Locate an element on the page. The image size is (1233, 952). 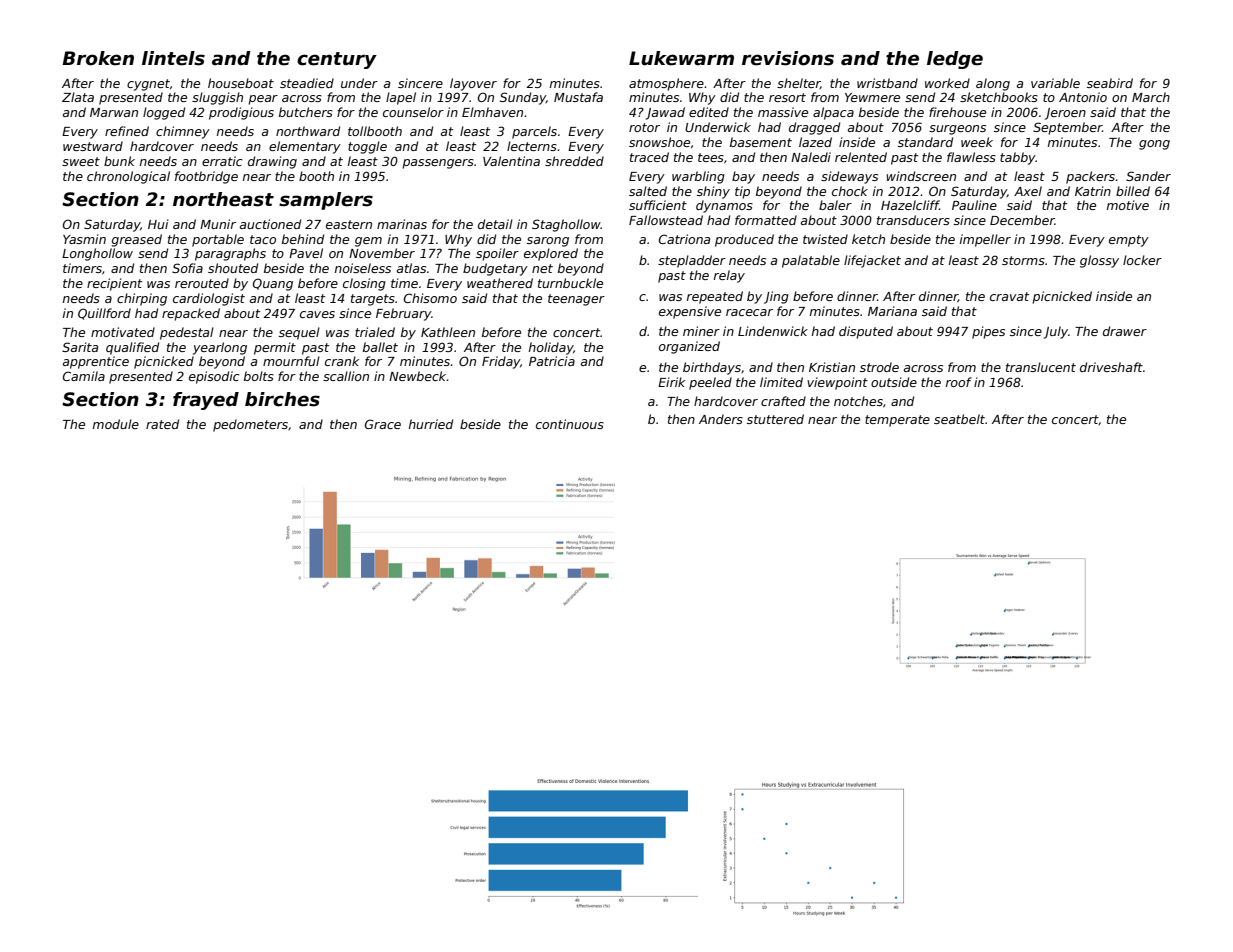
temperate is located at coordinates (897, 421).
